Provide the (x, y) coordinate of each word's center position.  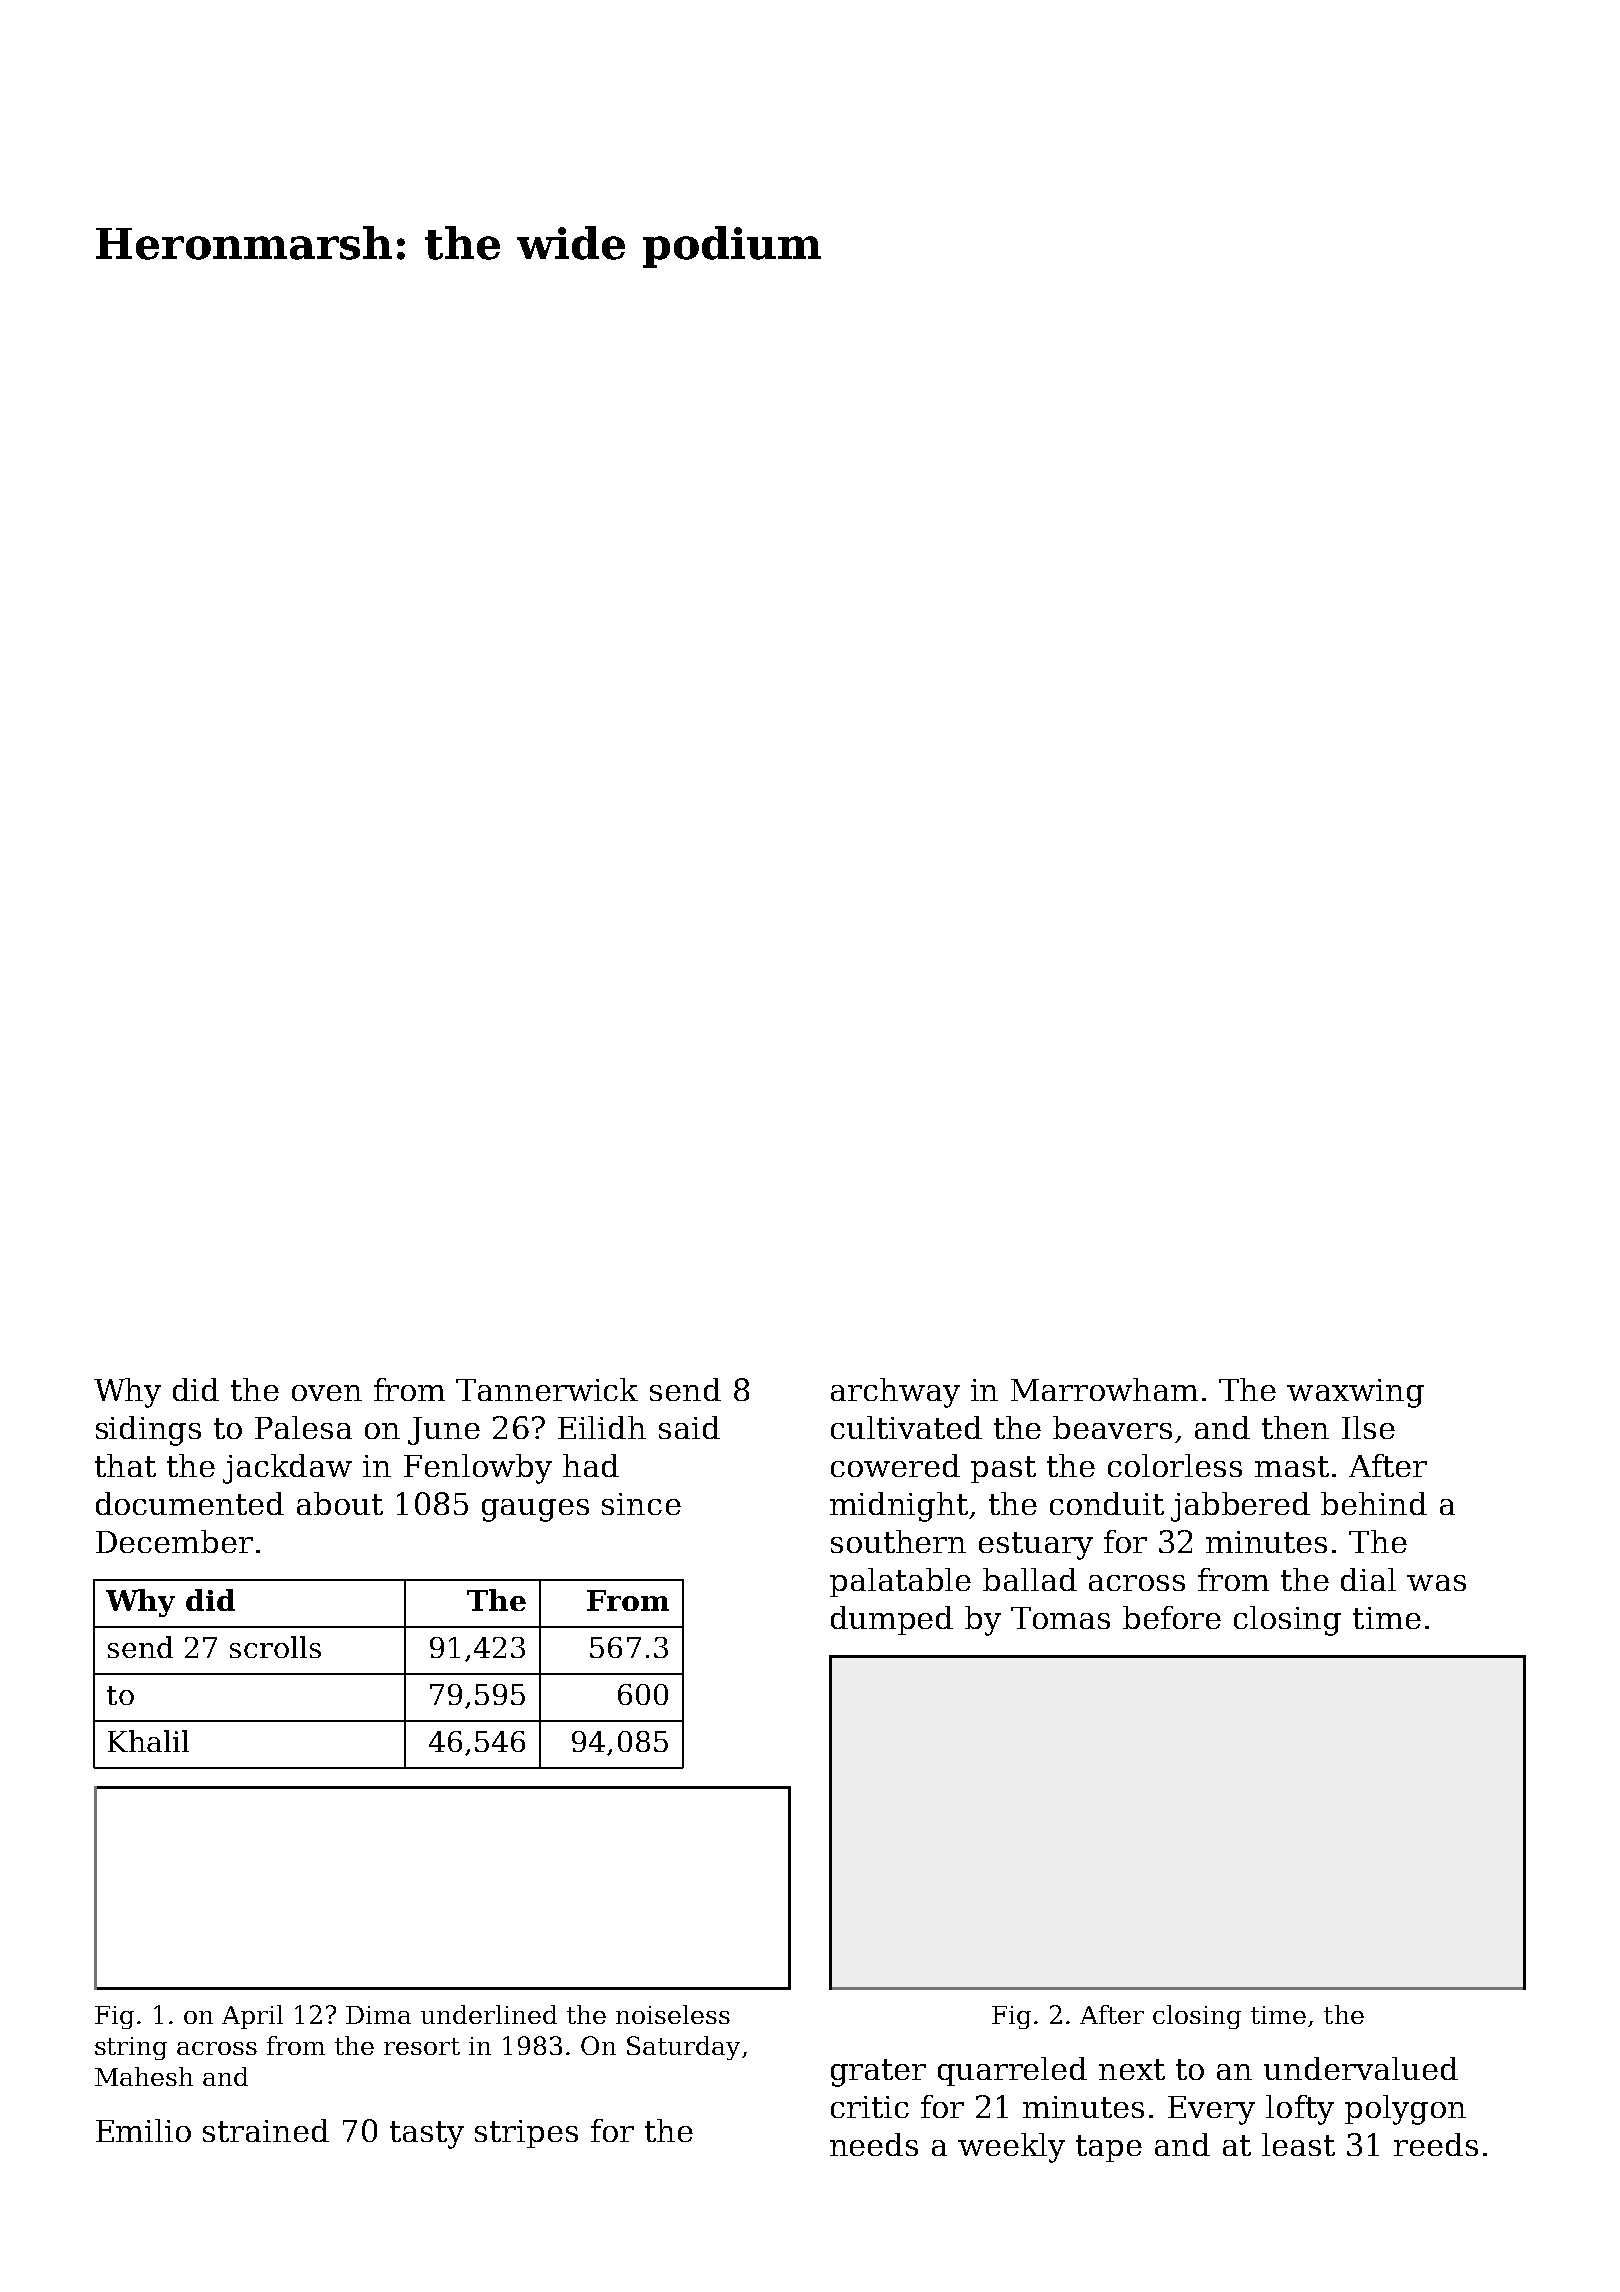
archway (895, 1393)
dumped (892, 1620)
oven (327, 1393)
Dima (378, 2015)
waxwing (1355, 1393)
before (1172, 1617)
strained (266, 2130)
